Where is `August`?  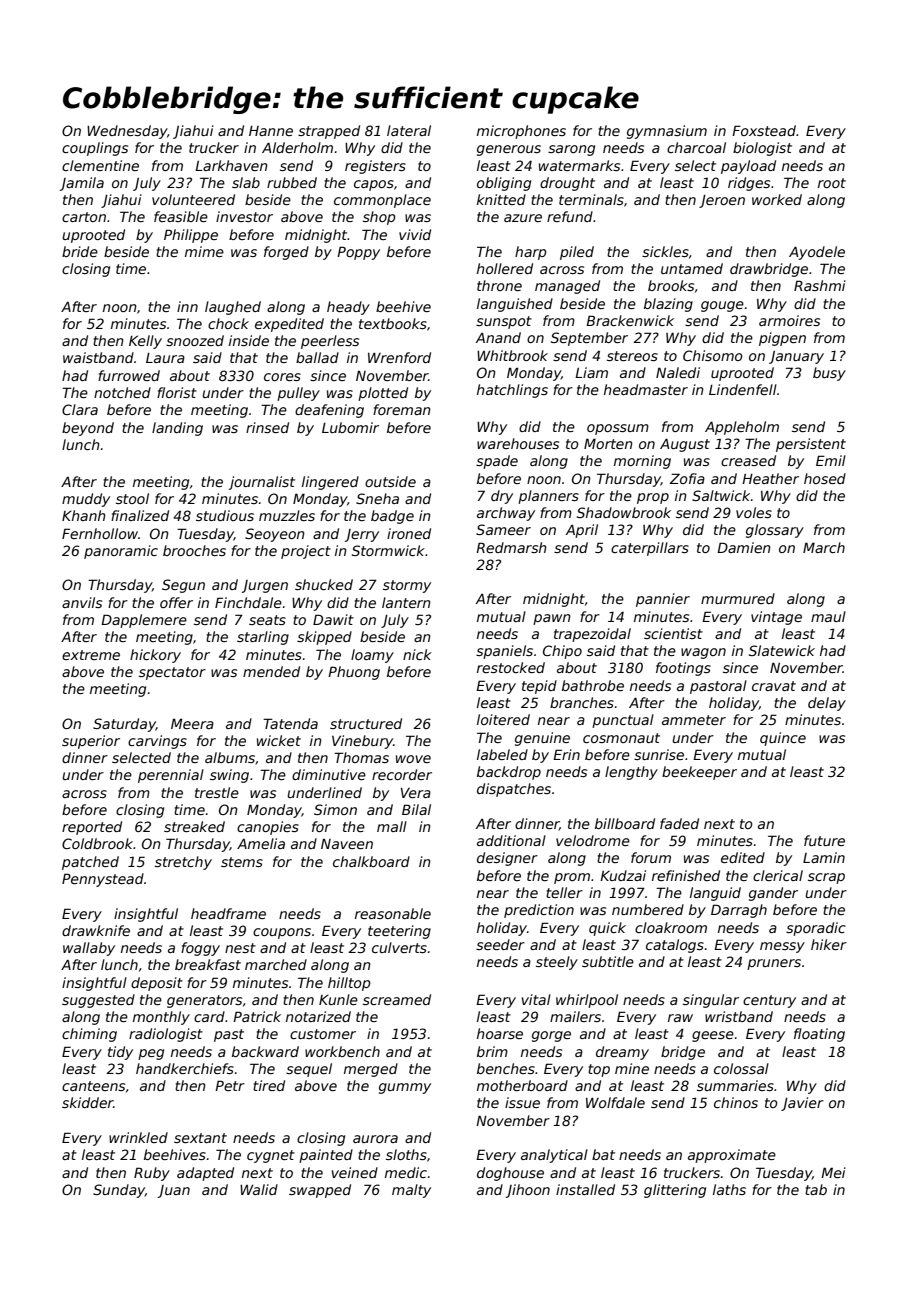
August is located at coordinates (685, 445).
